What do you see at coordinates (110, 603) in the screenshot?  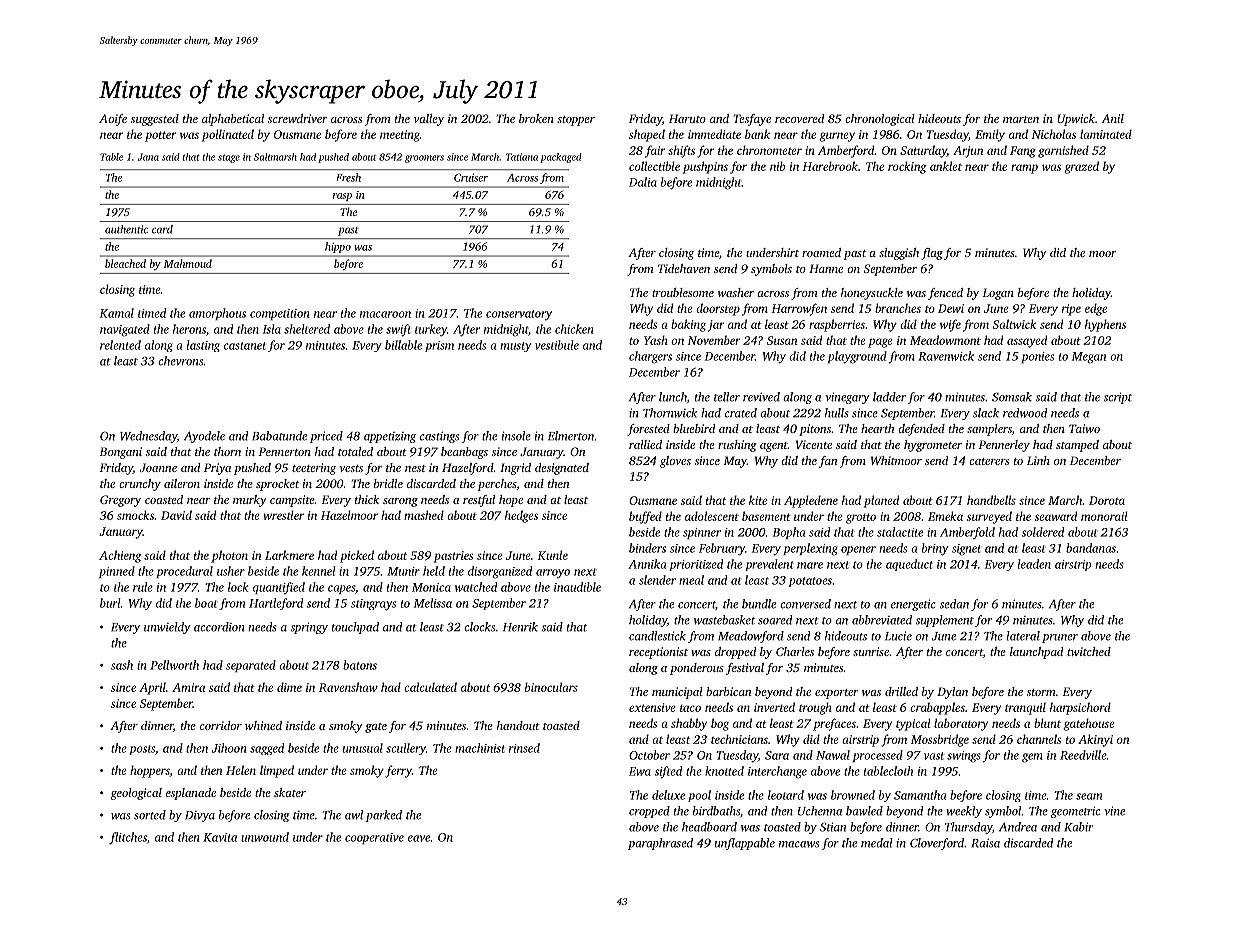 I see `burl` at bounding box center [110, 603].
